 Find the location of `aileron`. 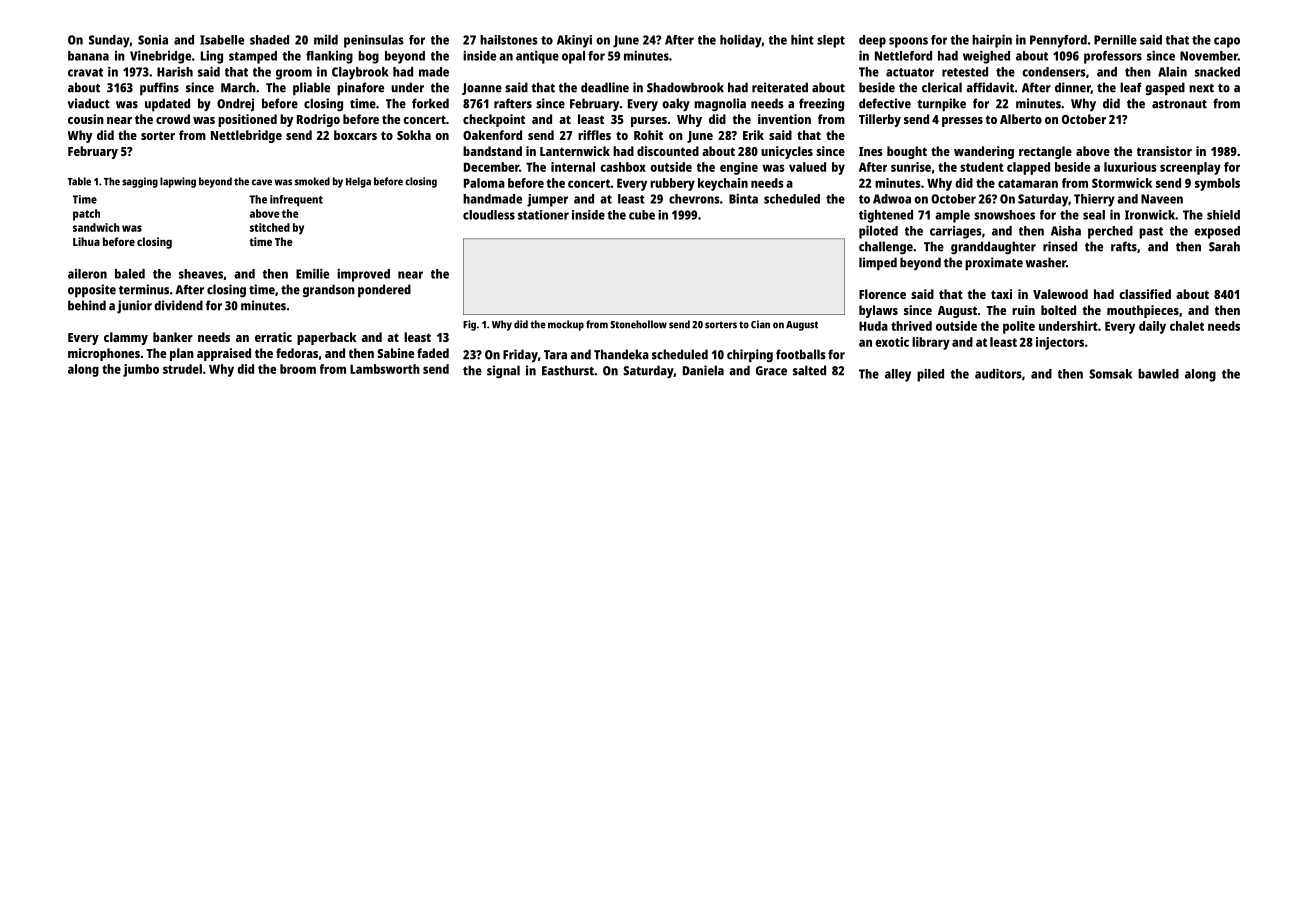

aileron is located at coordinates (87, 274).
